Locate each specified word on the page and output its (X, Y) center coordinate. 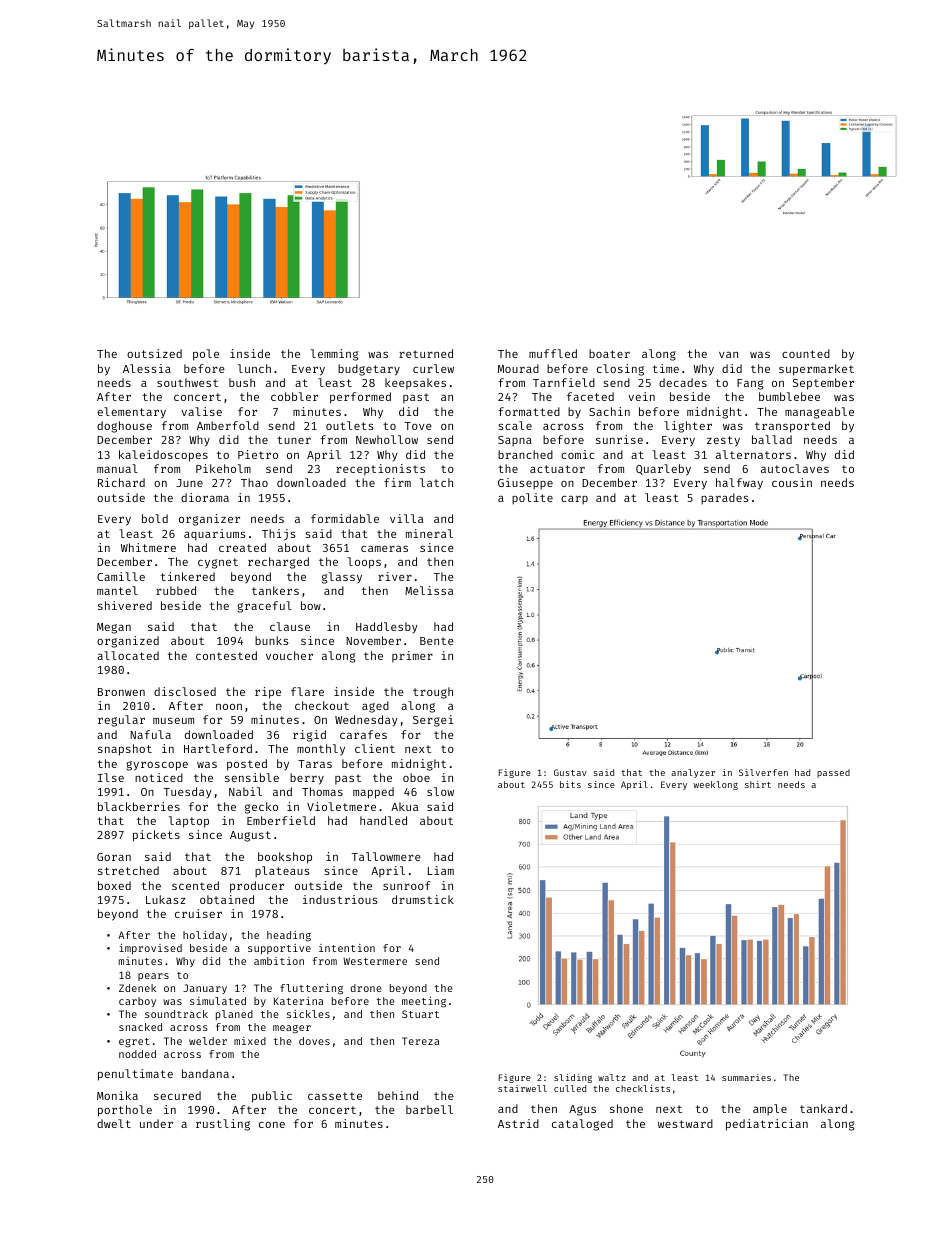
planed (234, 1015)
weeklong (716, 785)
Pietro (258, 454)
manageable (819, 413)
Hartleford (218, 748)
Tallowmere (386, 856)
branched (525, 454)
